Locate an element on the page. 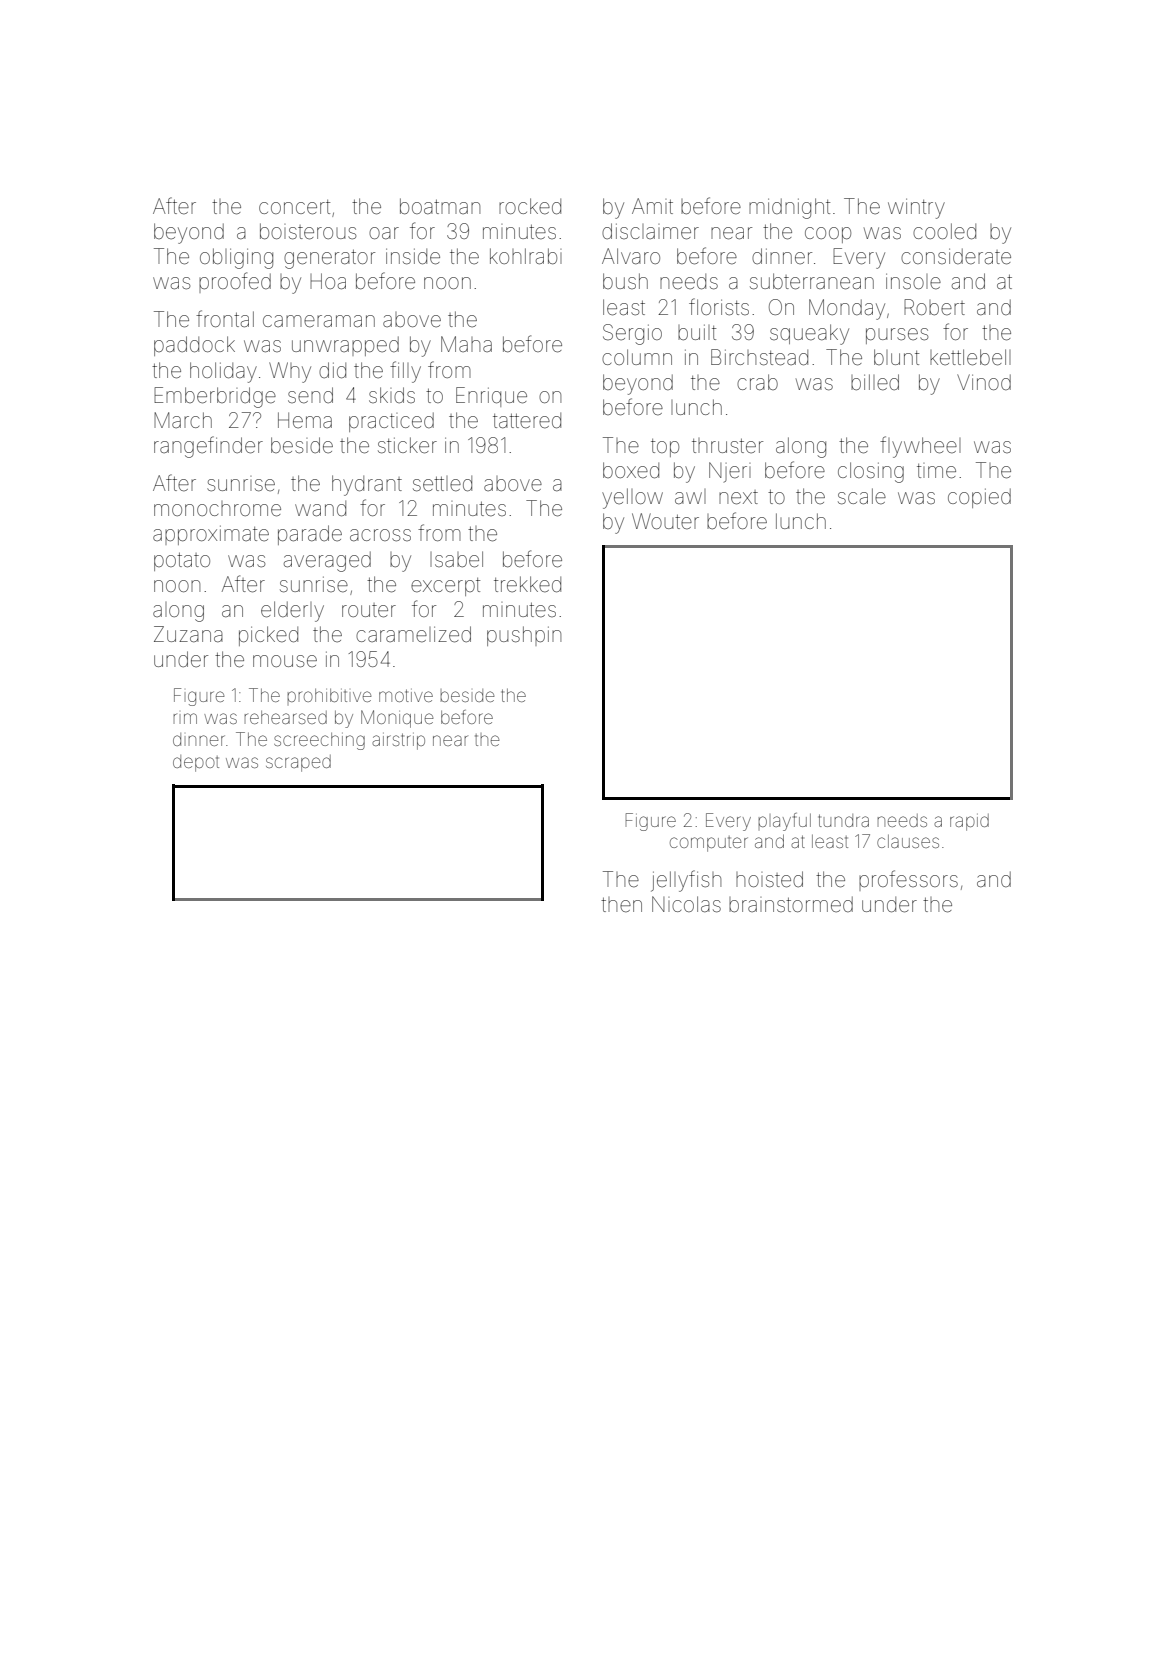  concert is located at coordinates (294, 207).
